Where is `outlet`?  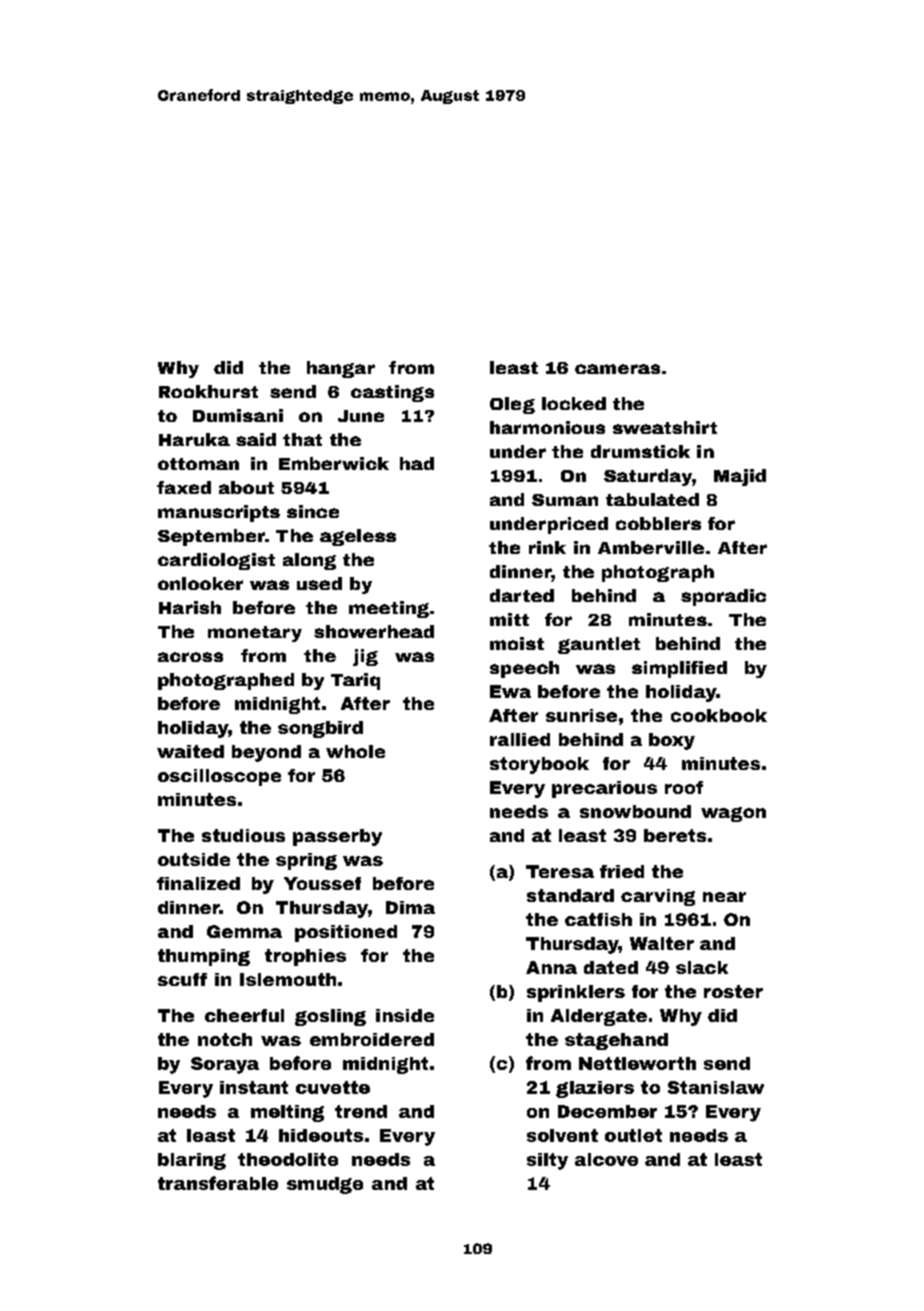
outlet is located at coordinates (633, 1135).
